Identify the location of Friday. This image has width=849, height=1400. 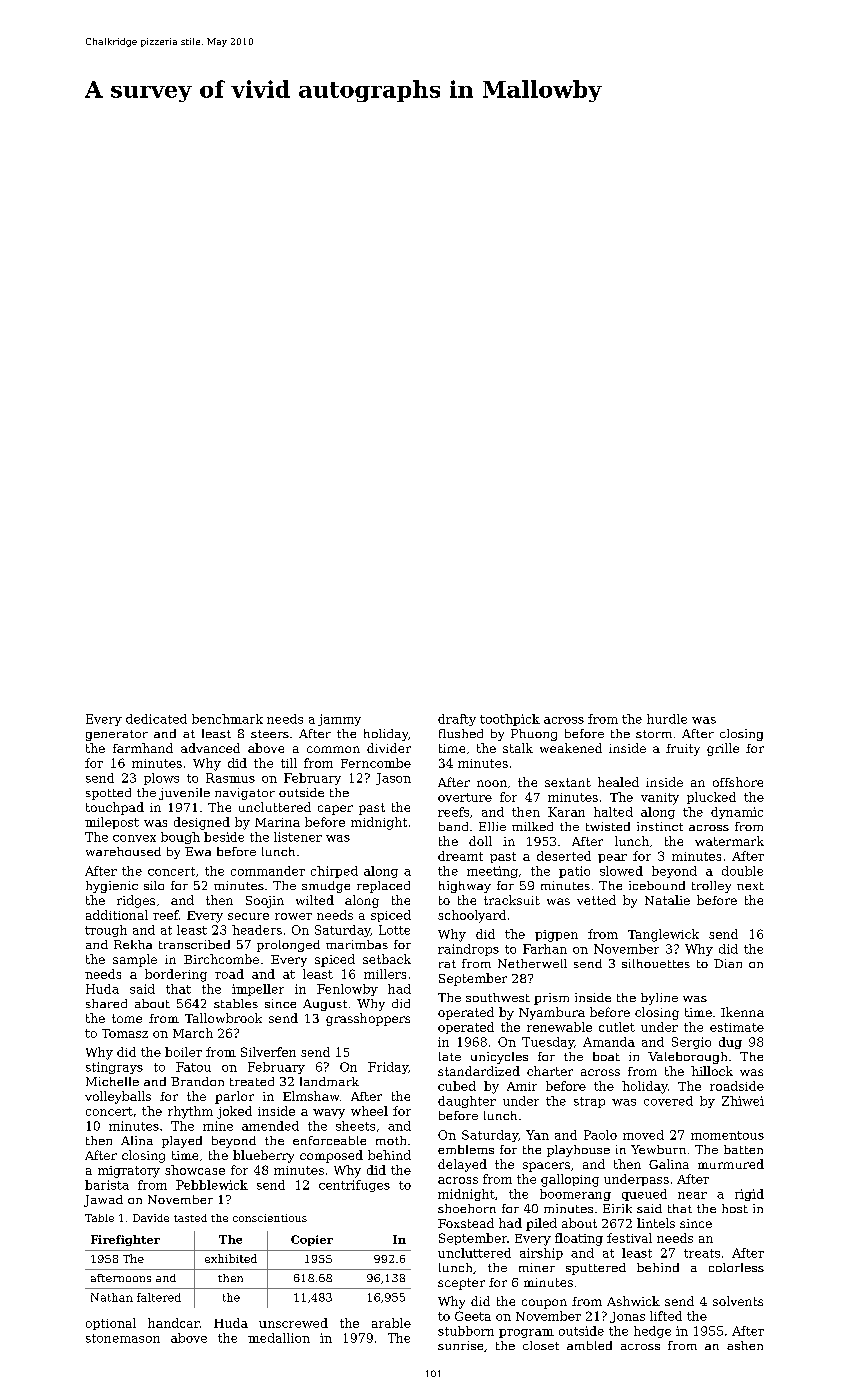
(388, 1068).
